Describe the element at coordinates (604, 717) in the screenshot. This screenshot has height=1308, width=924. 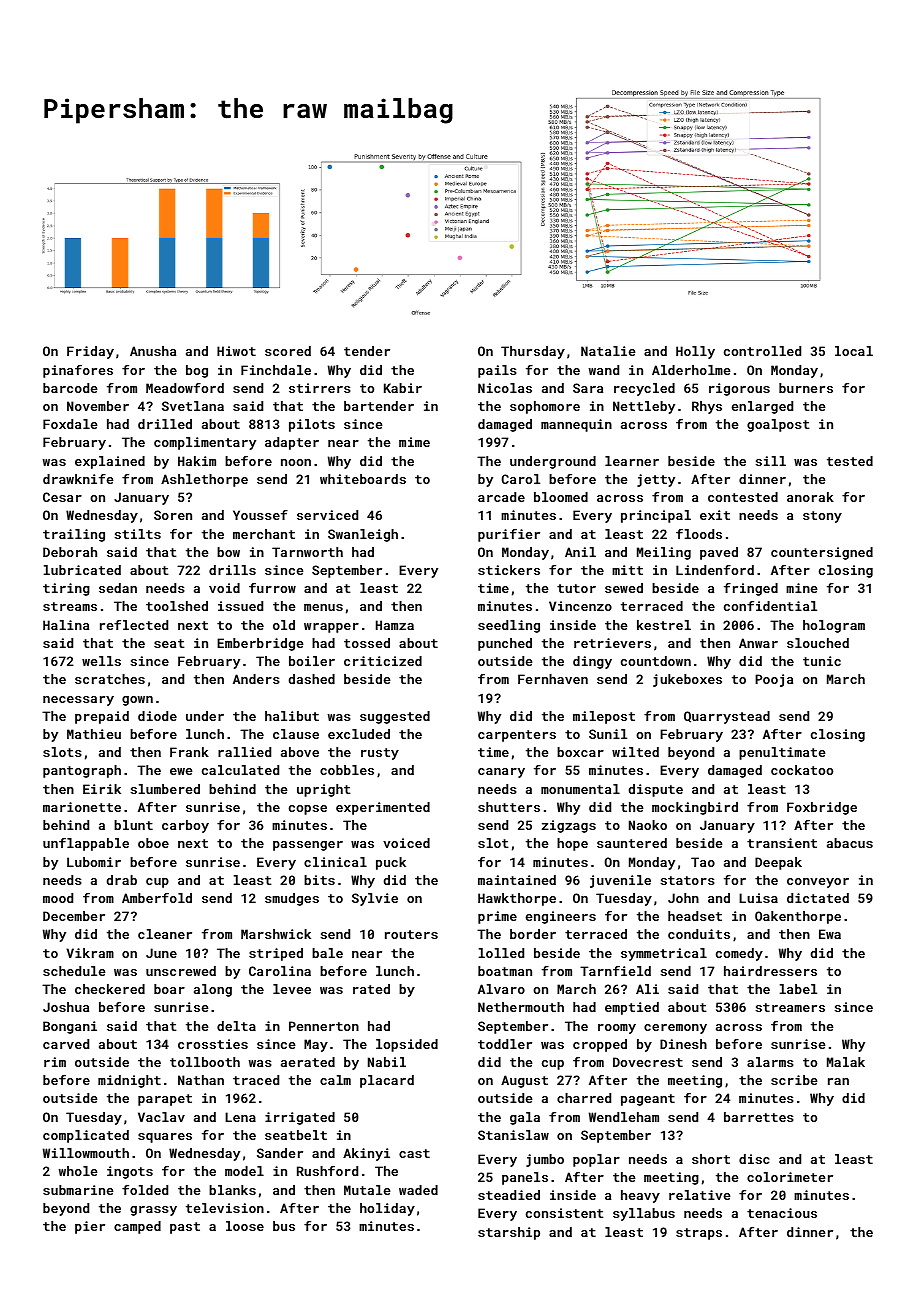
I see `milepost` at that location.
